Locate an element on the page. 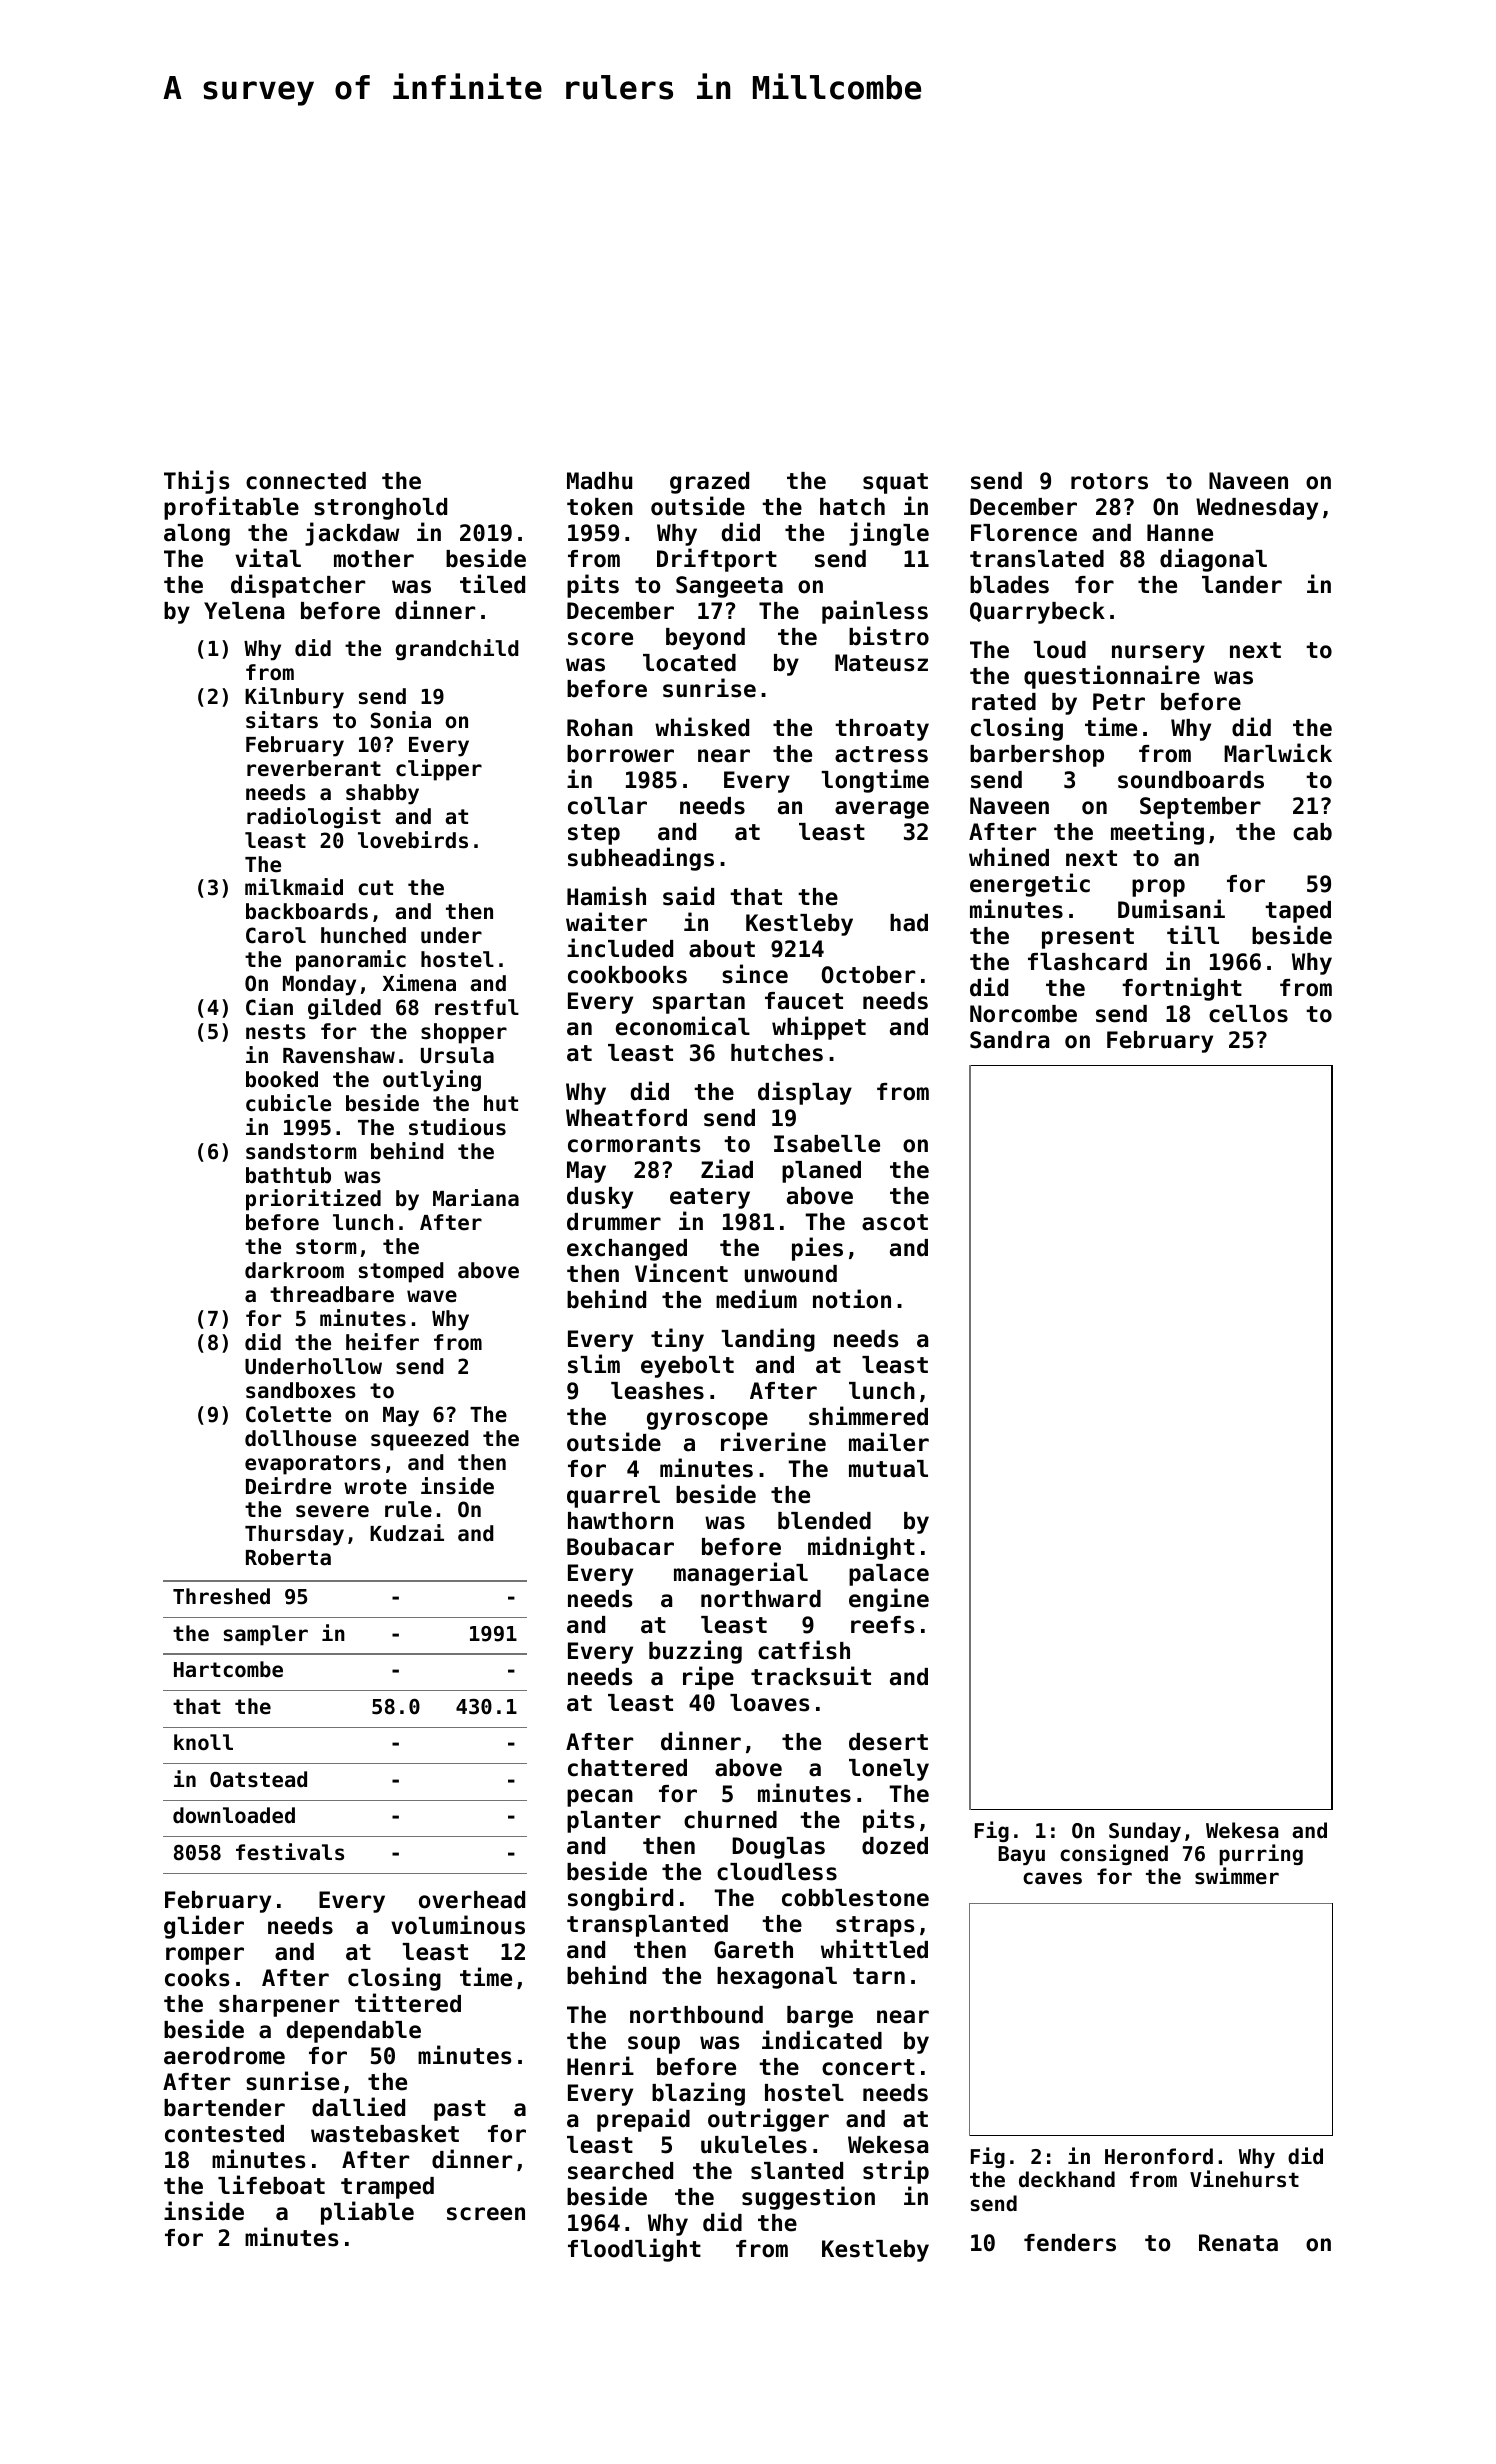  pliable is located at coordinates (367, 2213).
